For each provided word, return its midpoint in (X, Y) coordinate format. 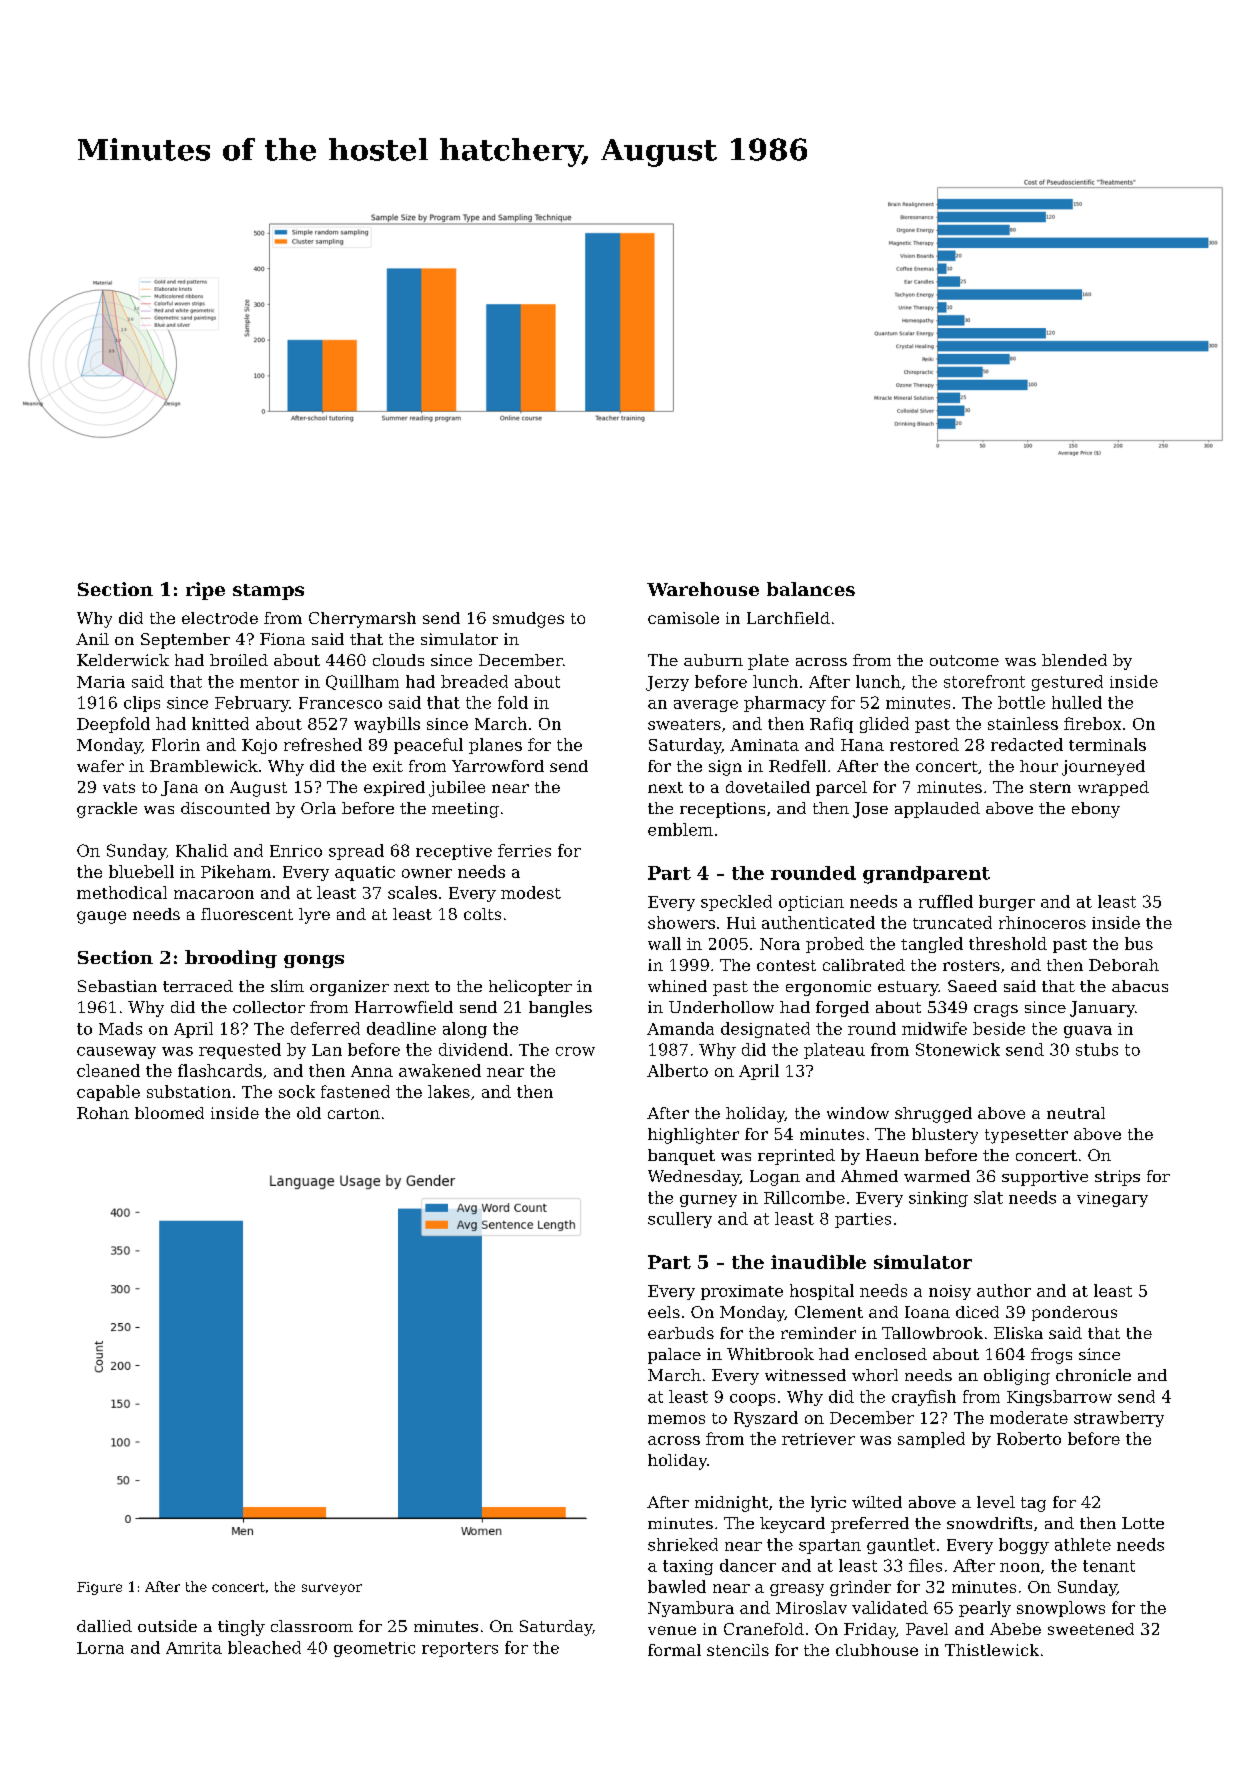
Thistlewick (992, 1650)
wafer (100, 766)
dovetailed (768, 787)
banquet (681, 1157)
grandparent (926, 875)
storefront (984, 681)
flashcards (220, 1070)
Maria (101, 682)
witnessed (805, 1375)
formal (674, 1650)
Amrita (194, 1648)
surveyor (332, 1589)
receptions (722, 810)
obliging (1017, 1377)
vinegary (1112, 1199)
